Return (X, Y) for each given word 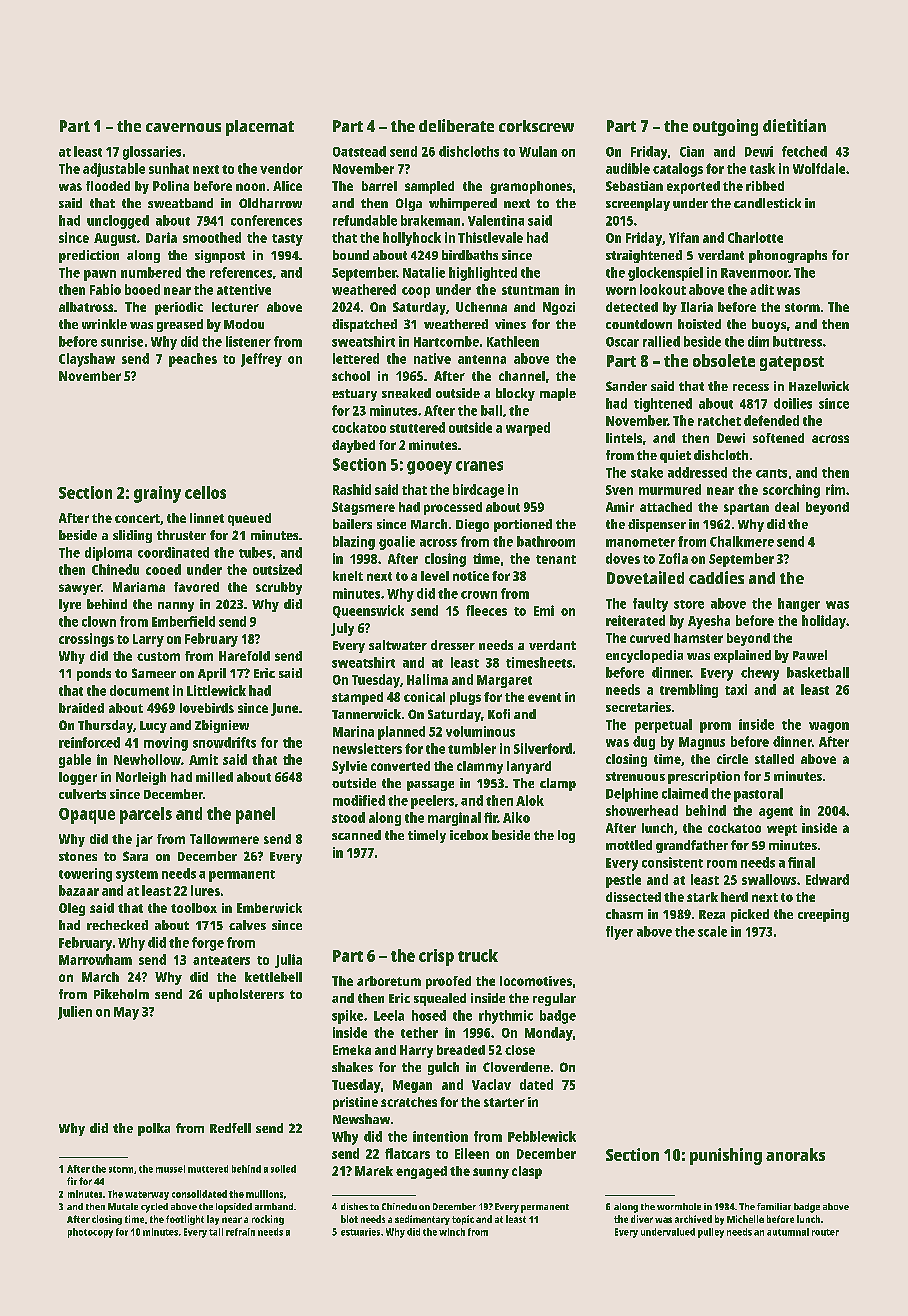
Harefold (244, 656)
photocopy (90, 1233)
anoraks (795, 1154)
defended (771, 420)
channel (522, 376)
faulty (650, 605)
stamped (357, 698)
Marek (374, 1171)
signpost (220, 256)
